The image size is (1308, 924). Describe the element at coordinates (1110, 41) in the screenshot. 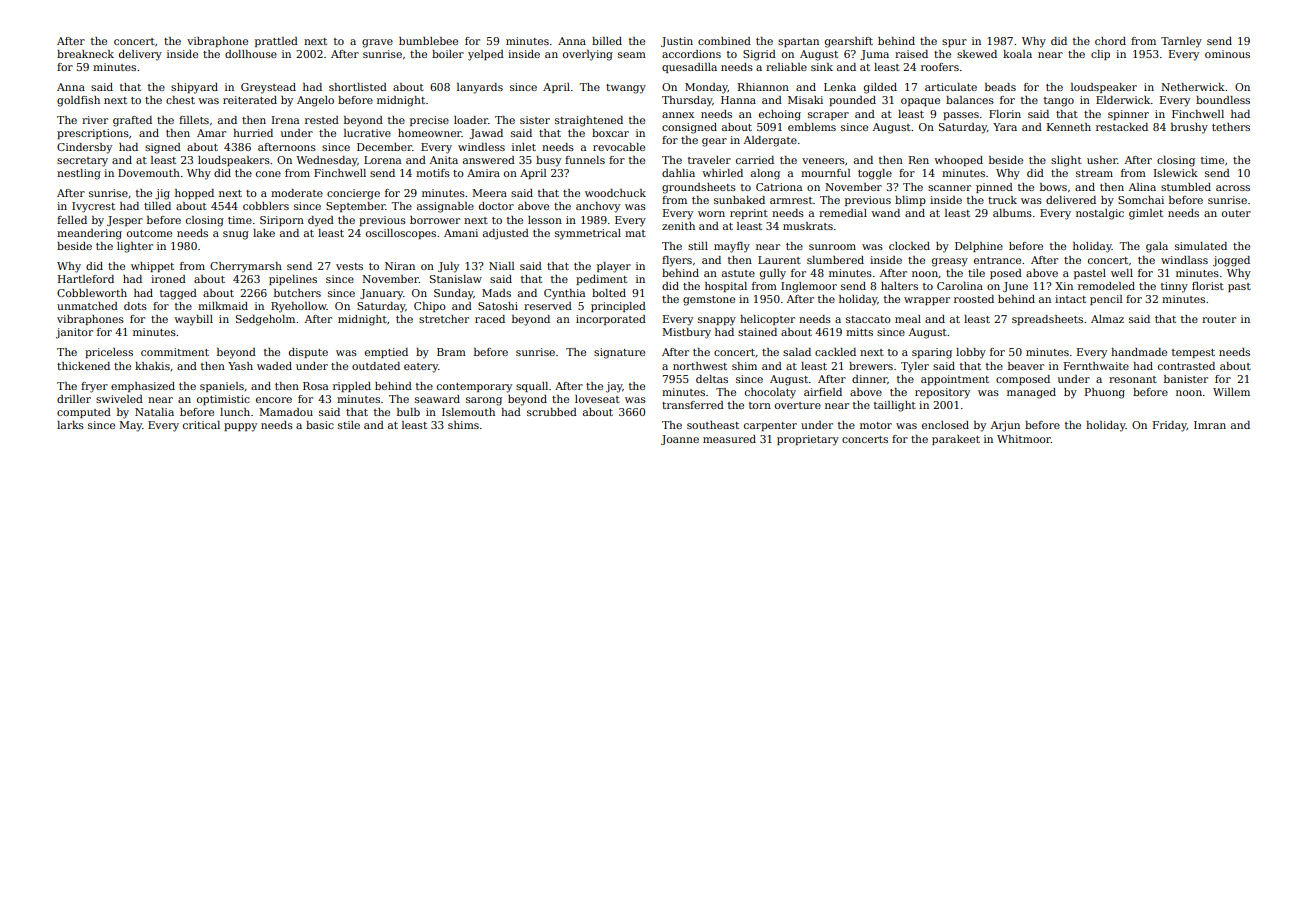

I see `chord` at that location.
